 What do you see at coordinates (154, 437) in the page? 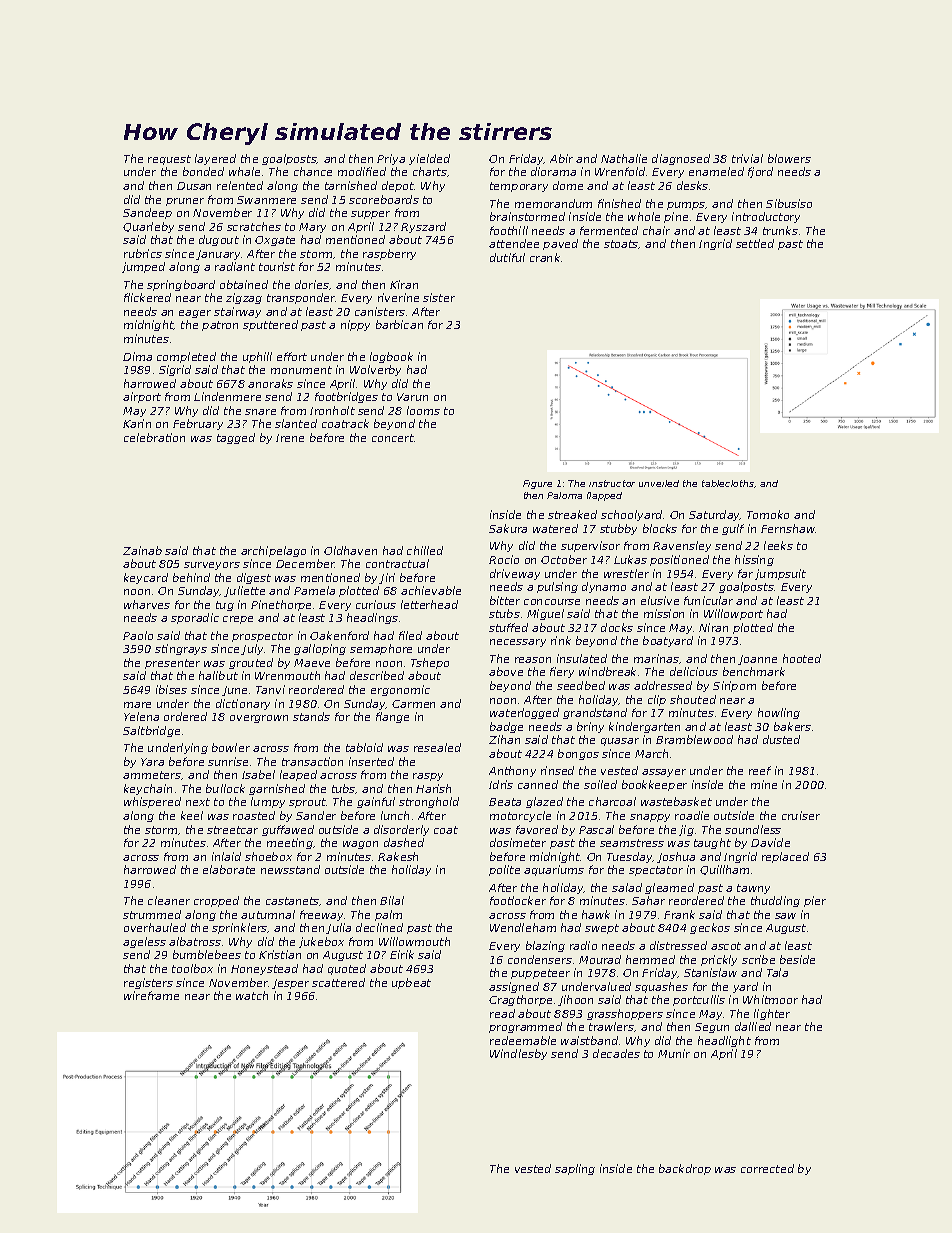
I see `celebration` at bounding box center [154, 437].
